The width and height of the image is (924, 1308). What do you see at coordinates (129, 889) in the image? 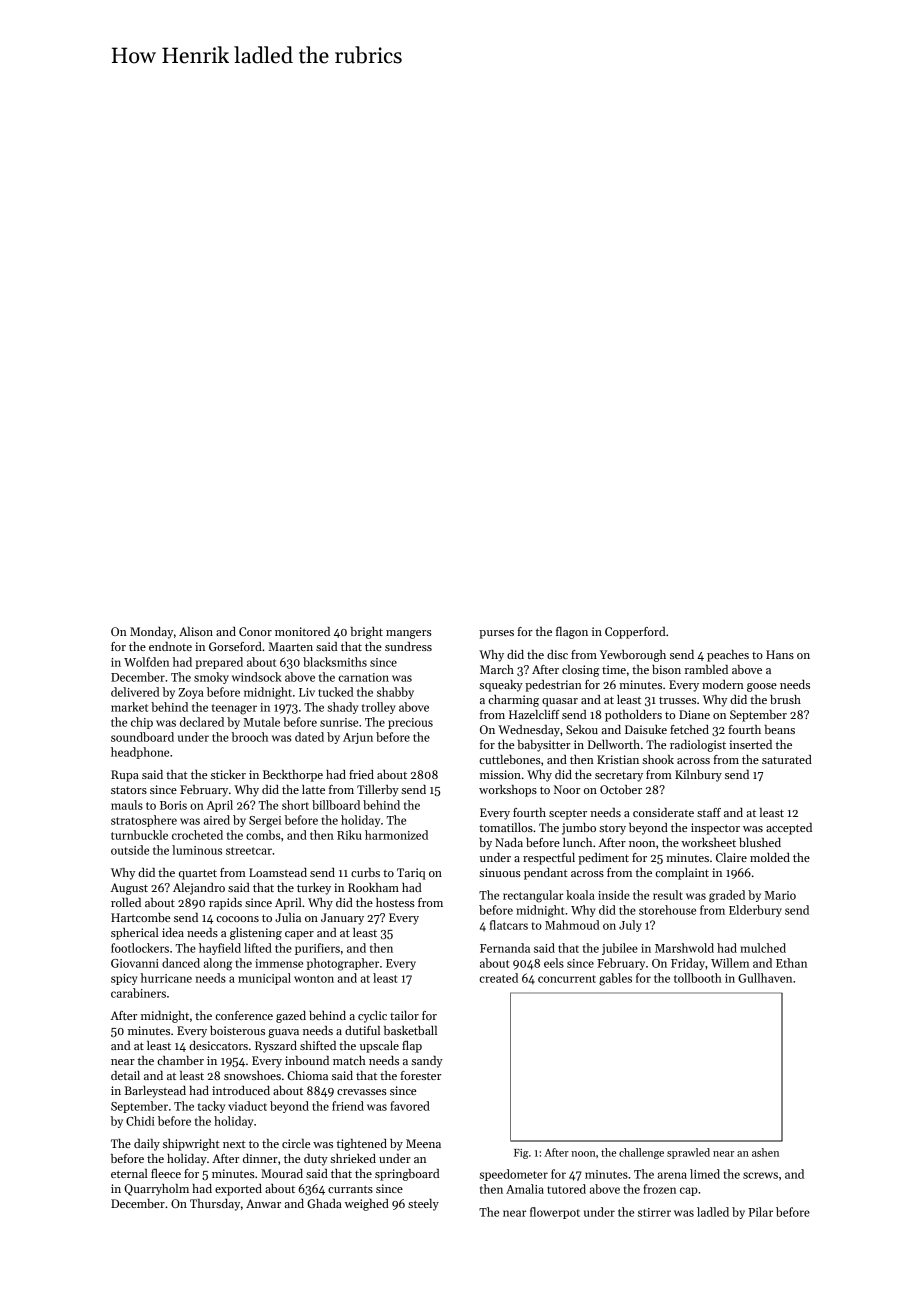
I see `August` at bounding box center [129, 889].
